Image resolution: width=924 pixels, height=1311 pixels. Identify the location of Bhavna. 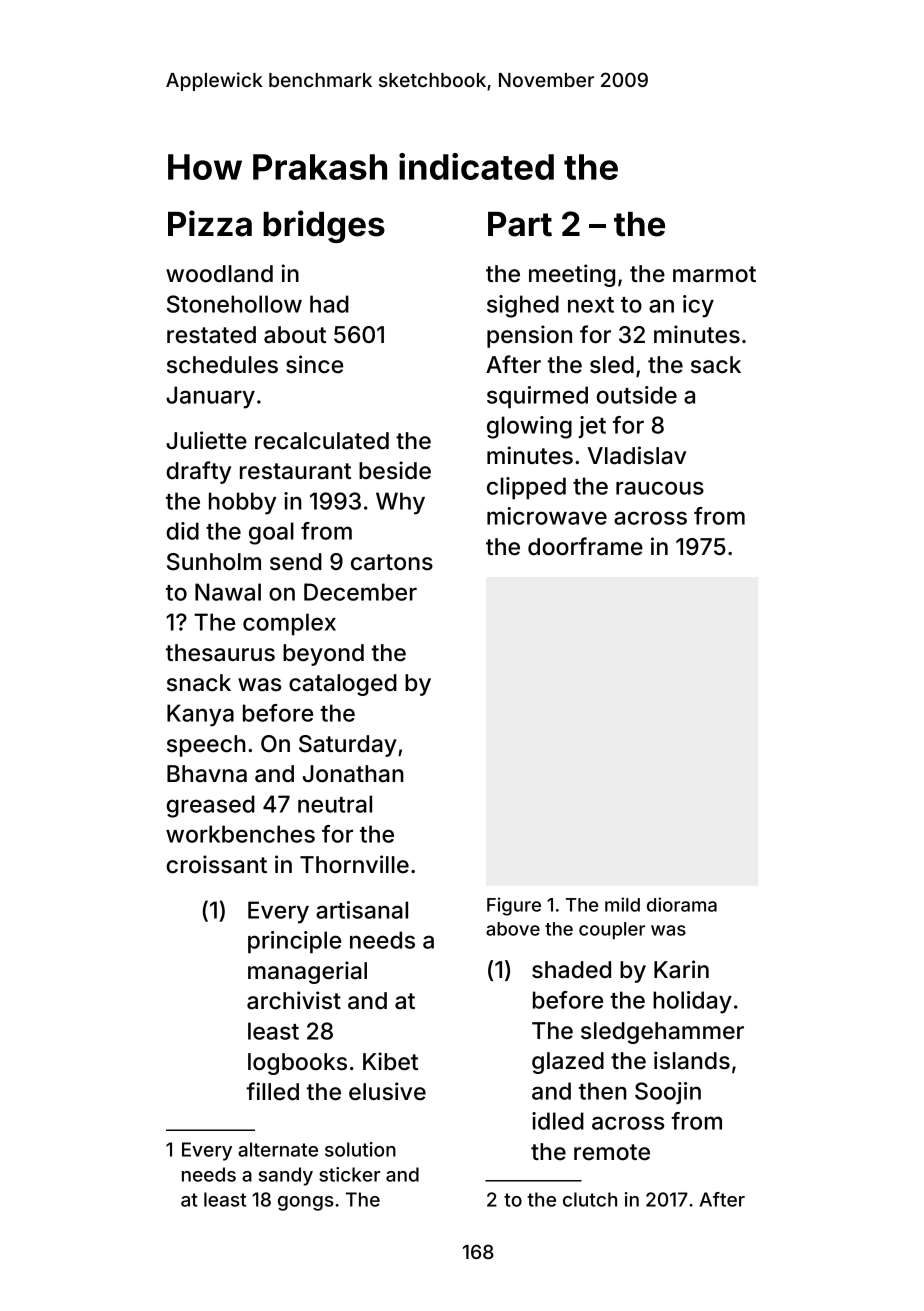
(207, 774).
